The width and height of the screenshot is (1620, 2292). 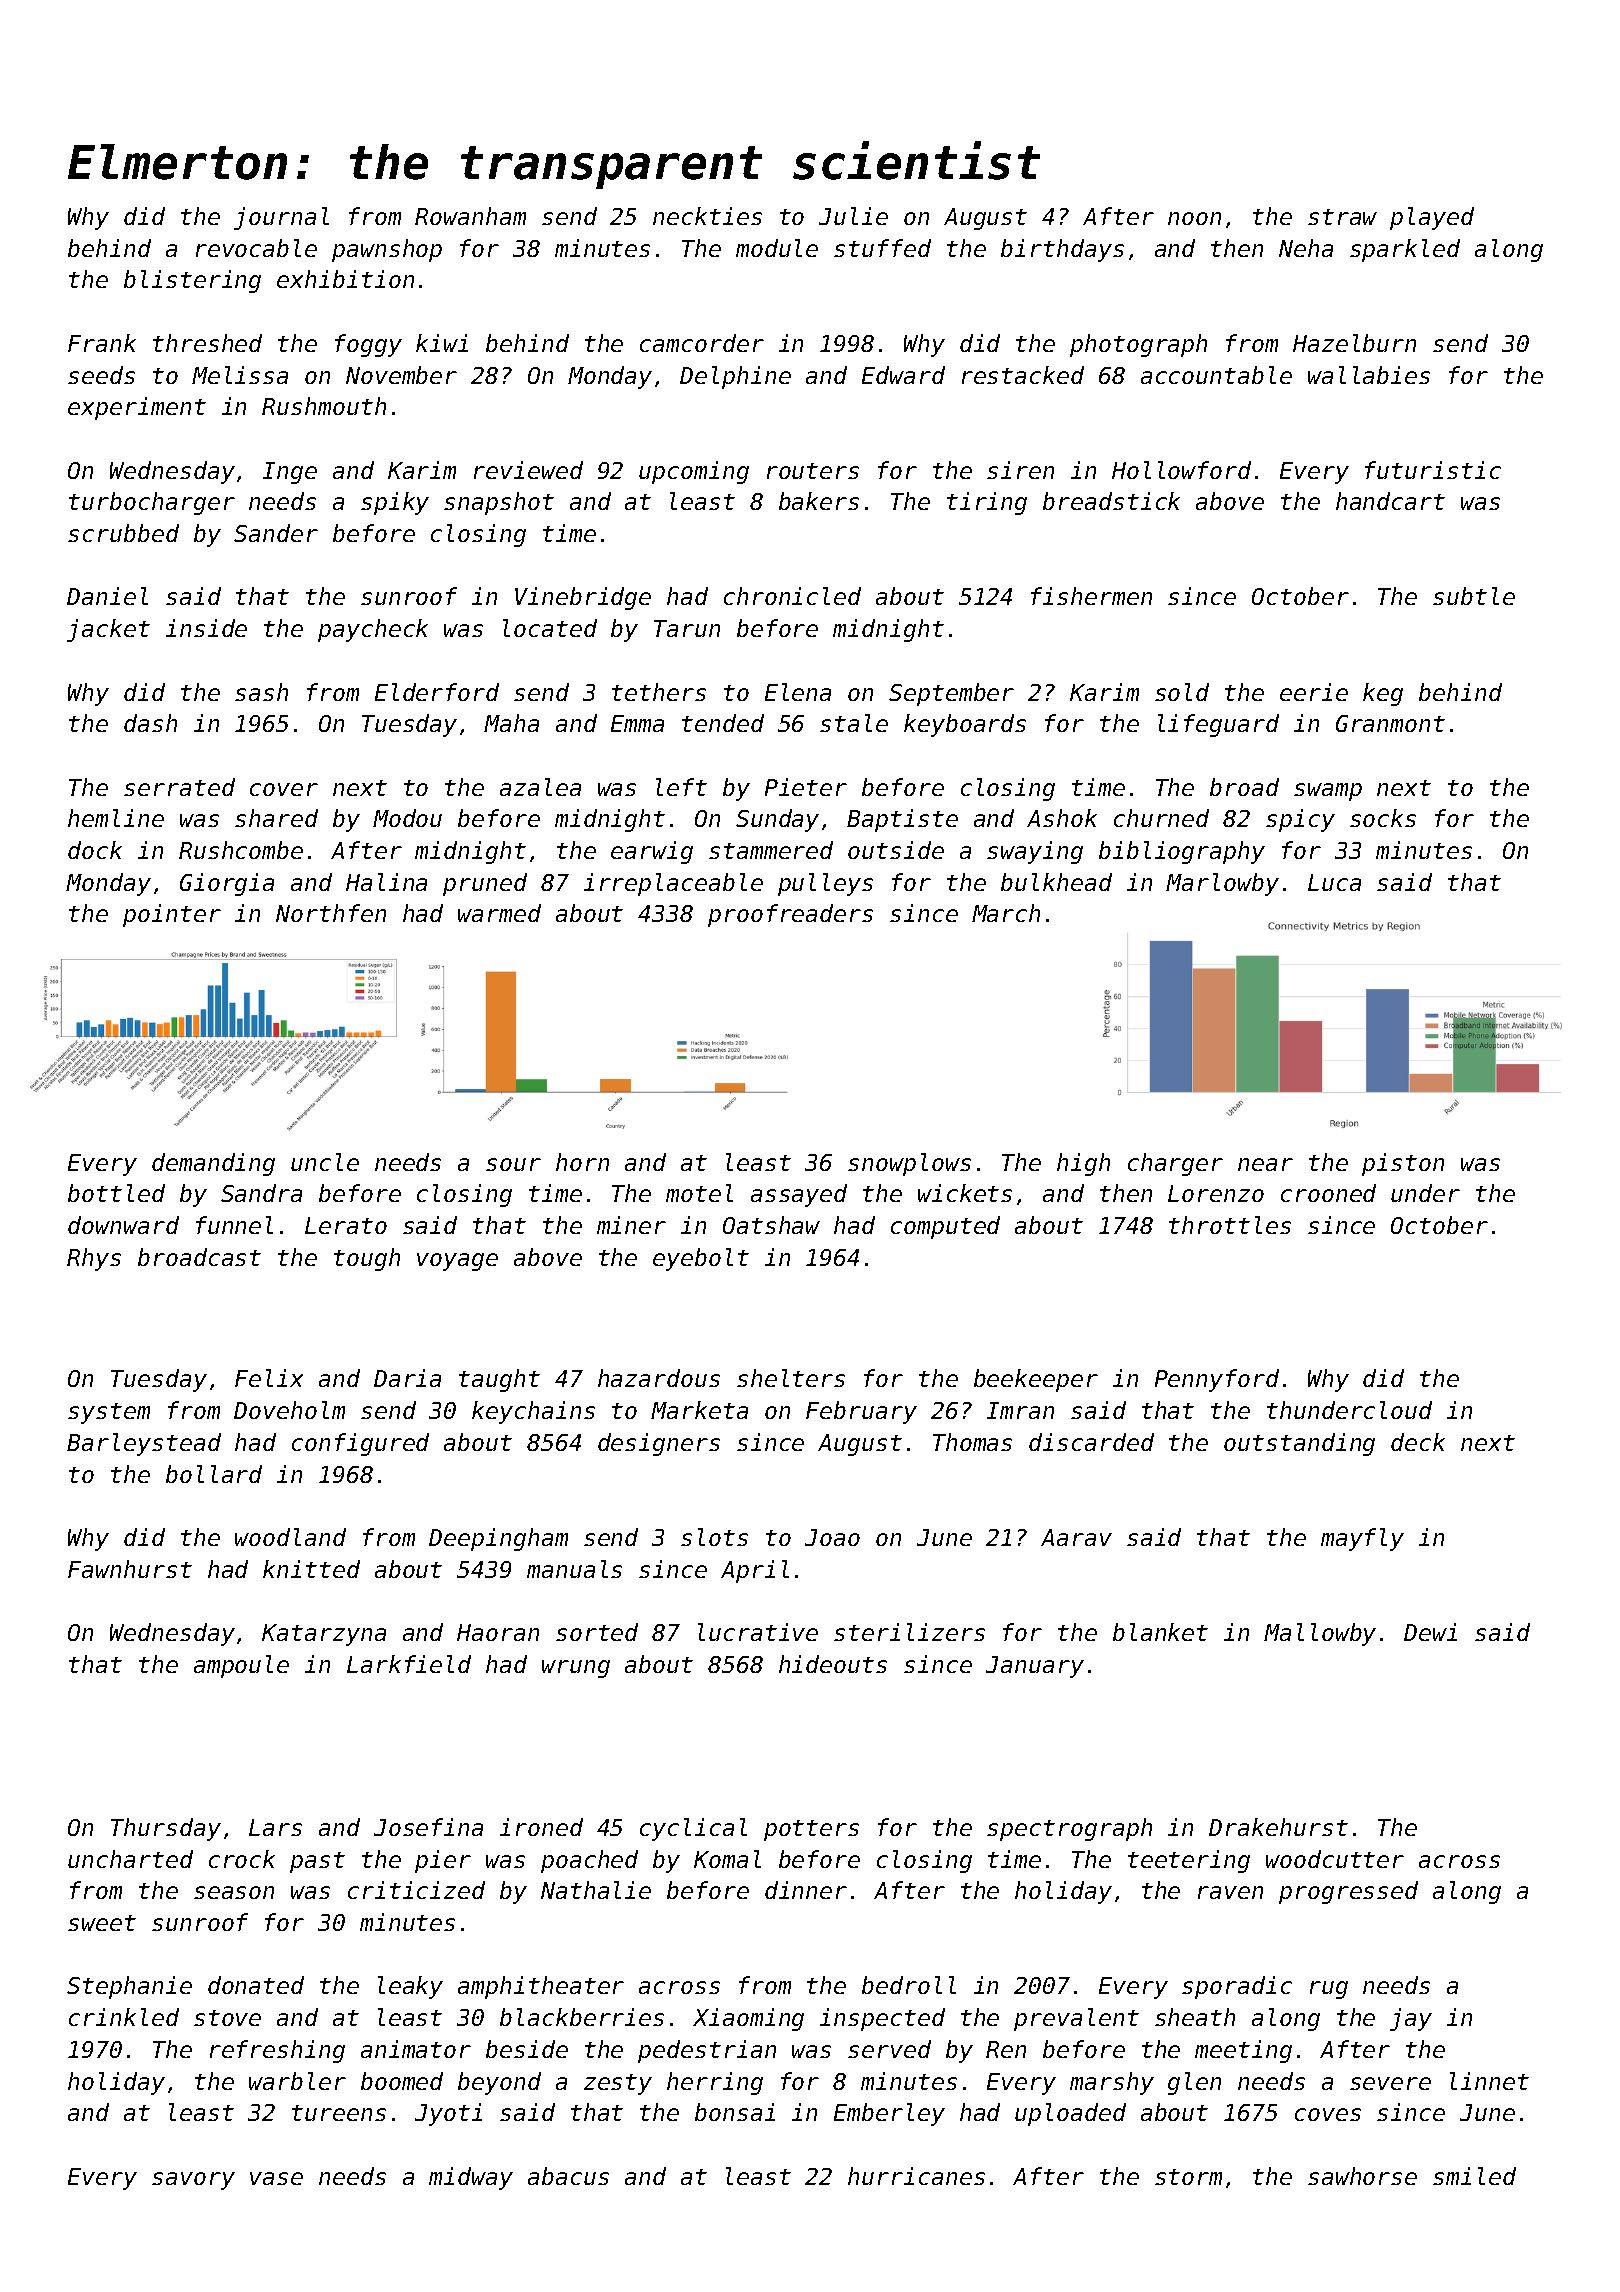 I want to click on bulkhead, so click(x=1056, y=882).
